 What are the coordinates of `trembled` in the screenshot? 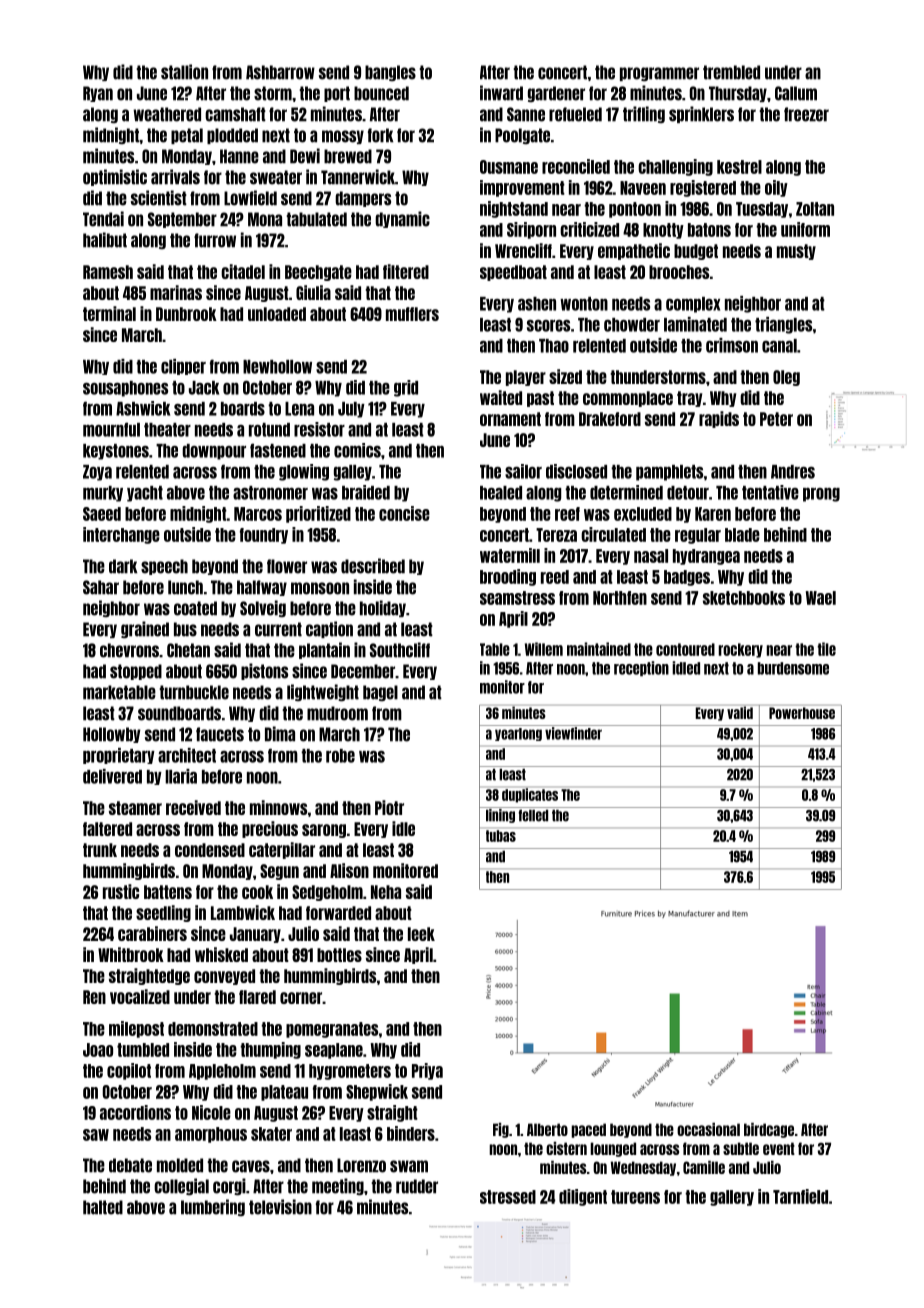 It's located at (731, 72).
